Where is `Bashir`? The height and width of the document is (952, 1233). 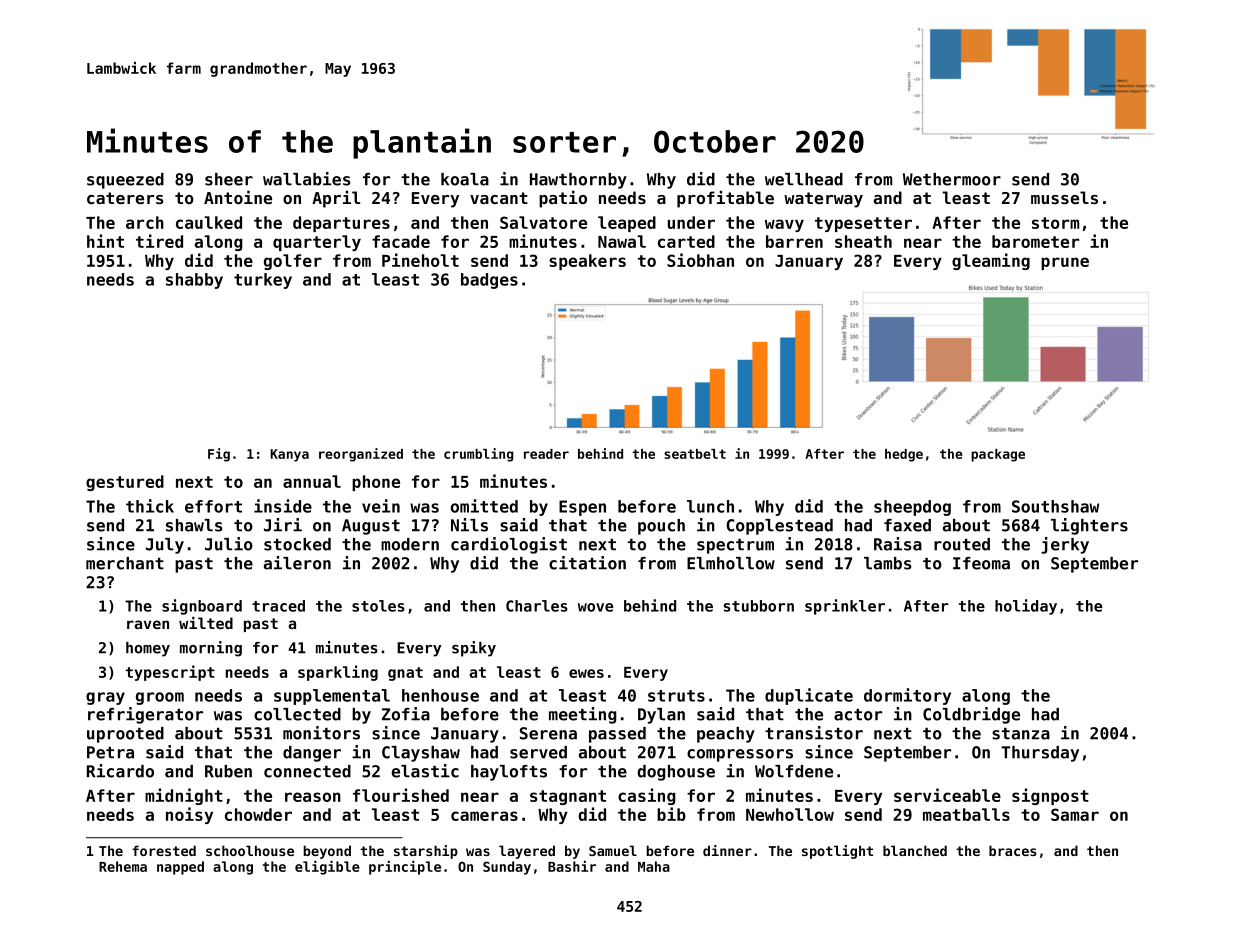
Bashir is located at coordinates (572, 866).
